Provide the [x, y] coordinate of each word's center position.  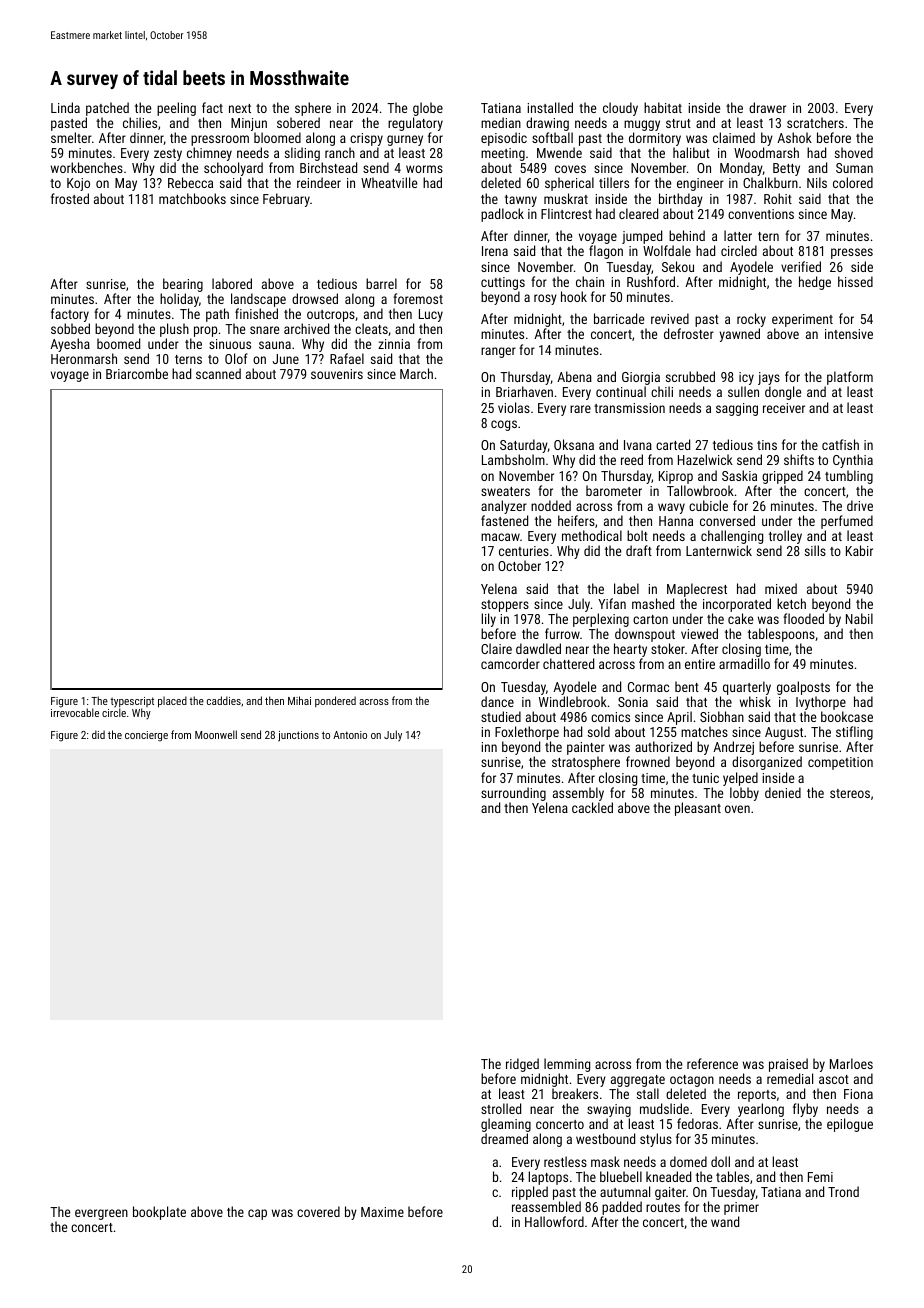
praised [788, 1065]
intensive [849, 334]
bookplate [159, 1213]
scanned [218, 373]
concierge [146, 736]
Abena [574, 376]
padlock [502, 215]
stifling [854, 733]
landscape [258, 300]
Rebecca [190, 182]
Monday [741, 170]
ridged [522, 1065]
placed [172, 702]
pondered [335, 701]
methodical [592, 535]
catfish [840, 444]
